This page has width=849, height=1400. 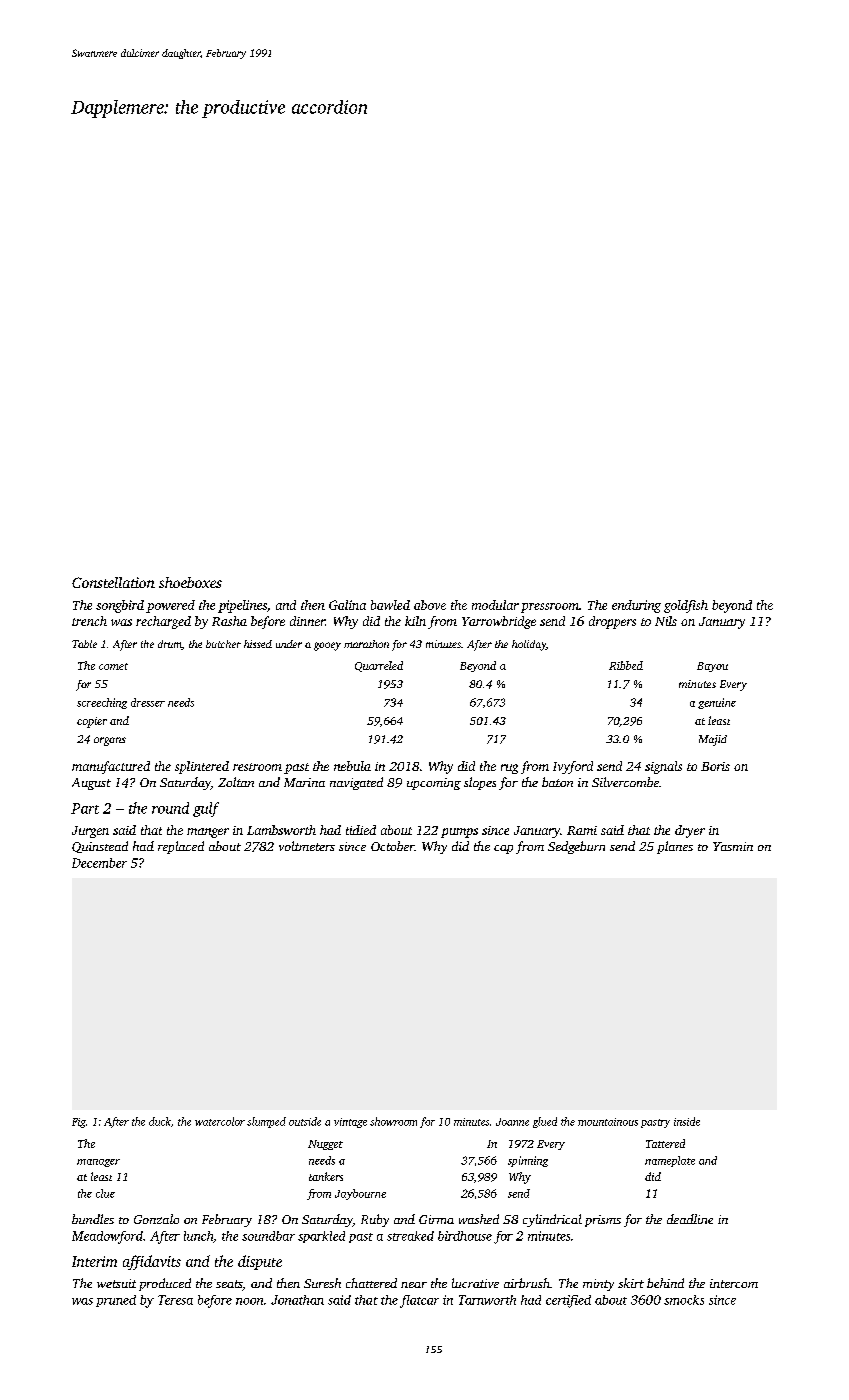 I want to click on chattered, so click(x=371, y=1283).
